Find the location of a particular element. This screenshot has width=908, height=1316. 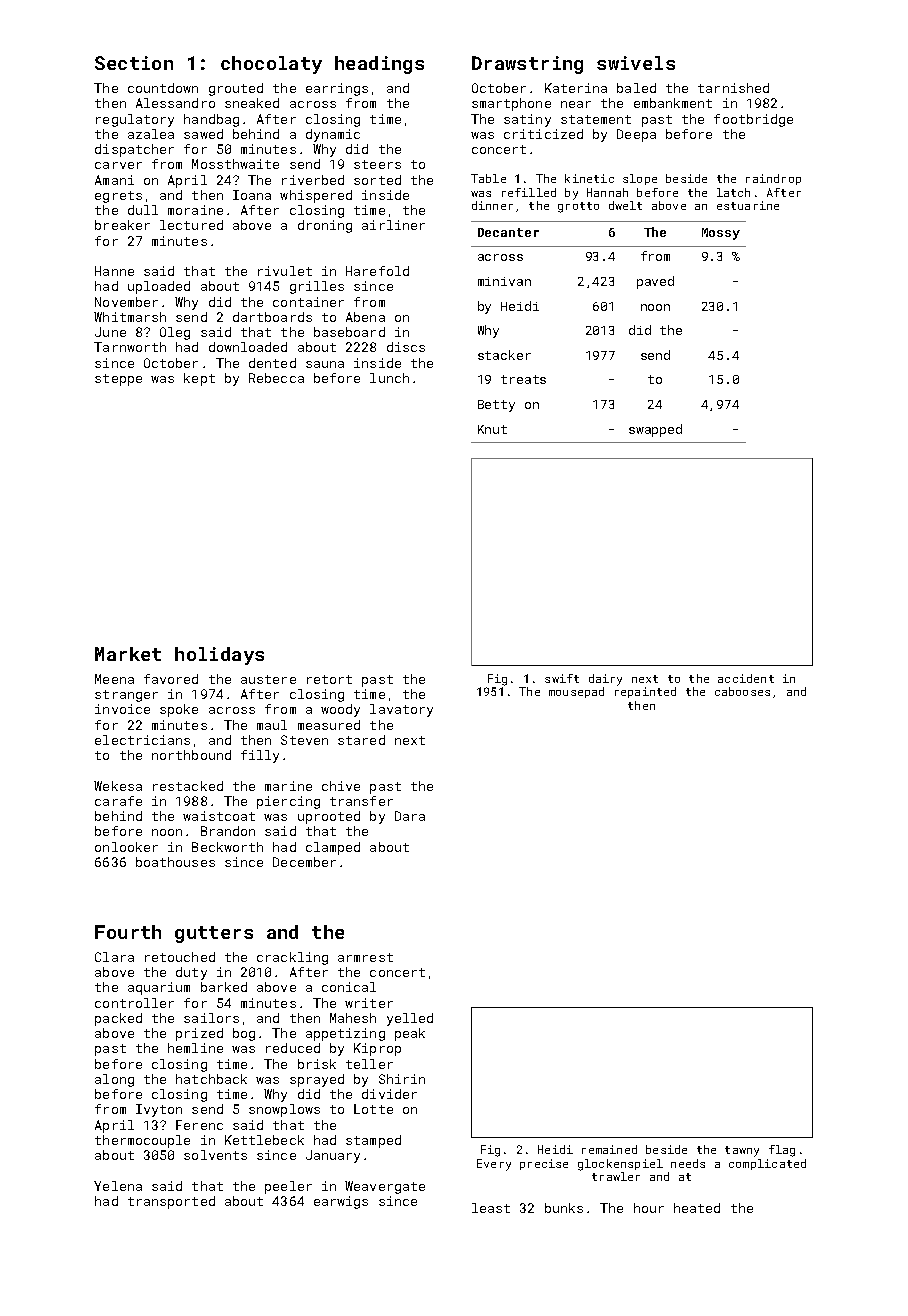

holidays is located at coordinates (219, 656).
